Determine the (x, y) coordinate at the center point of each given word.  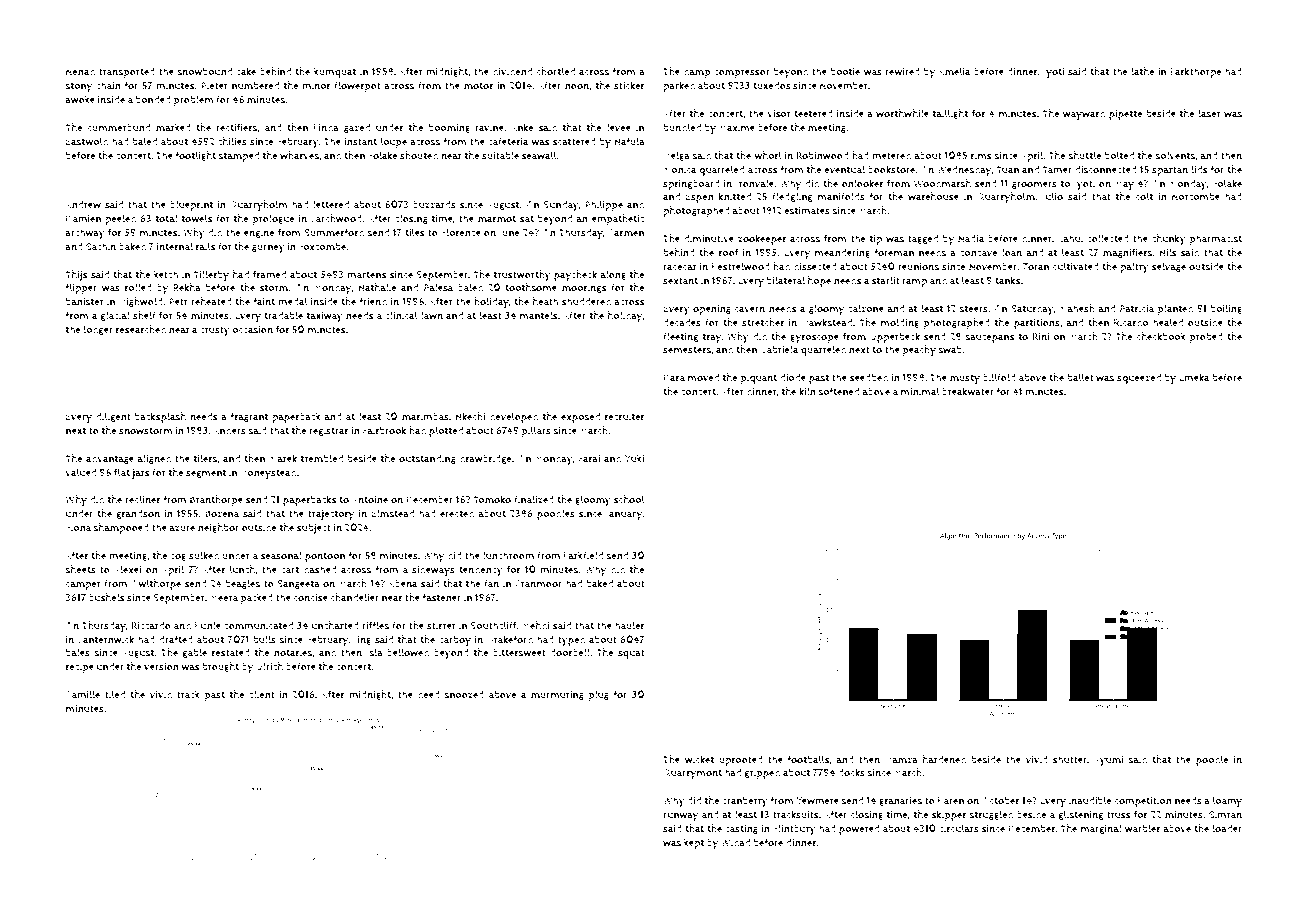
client (262, 694)
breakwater (968, 391)
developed (514, 417)
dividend (512, 71)
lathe (1142, 71)
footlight (195, 156)
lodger (98, 330)
